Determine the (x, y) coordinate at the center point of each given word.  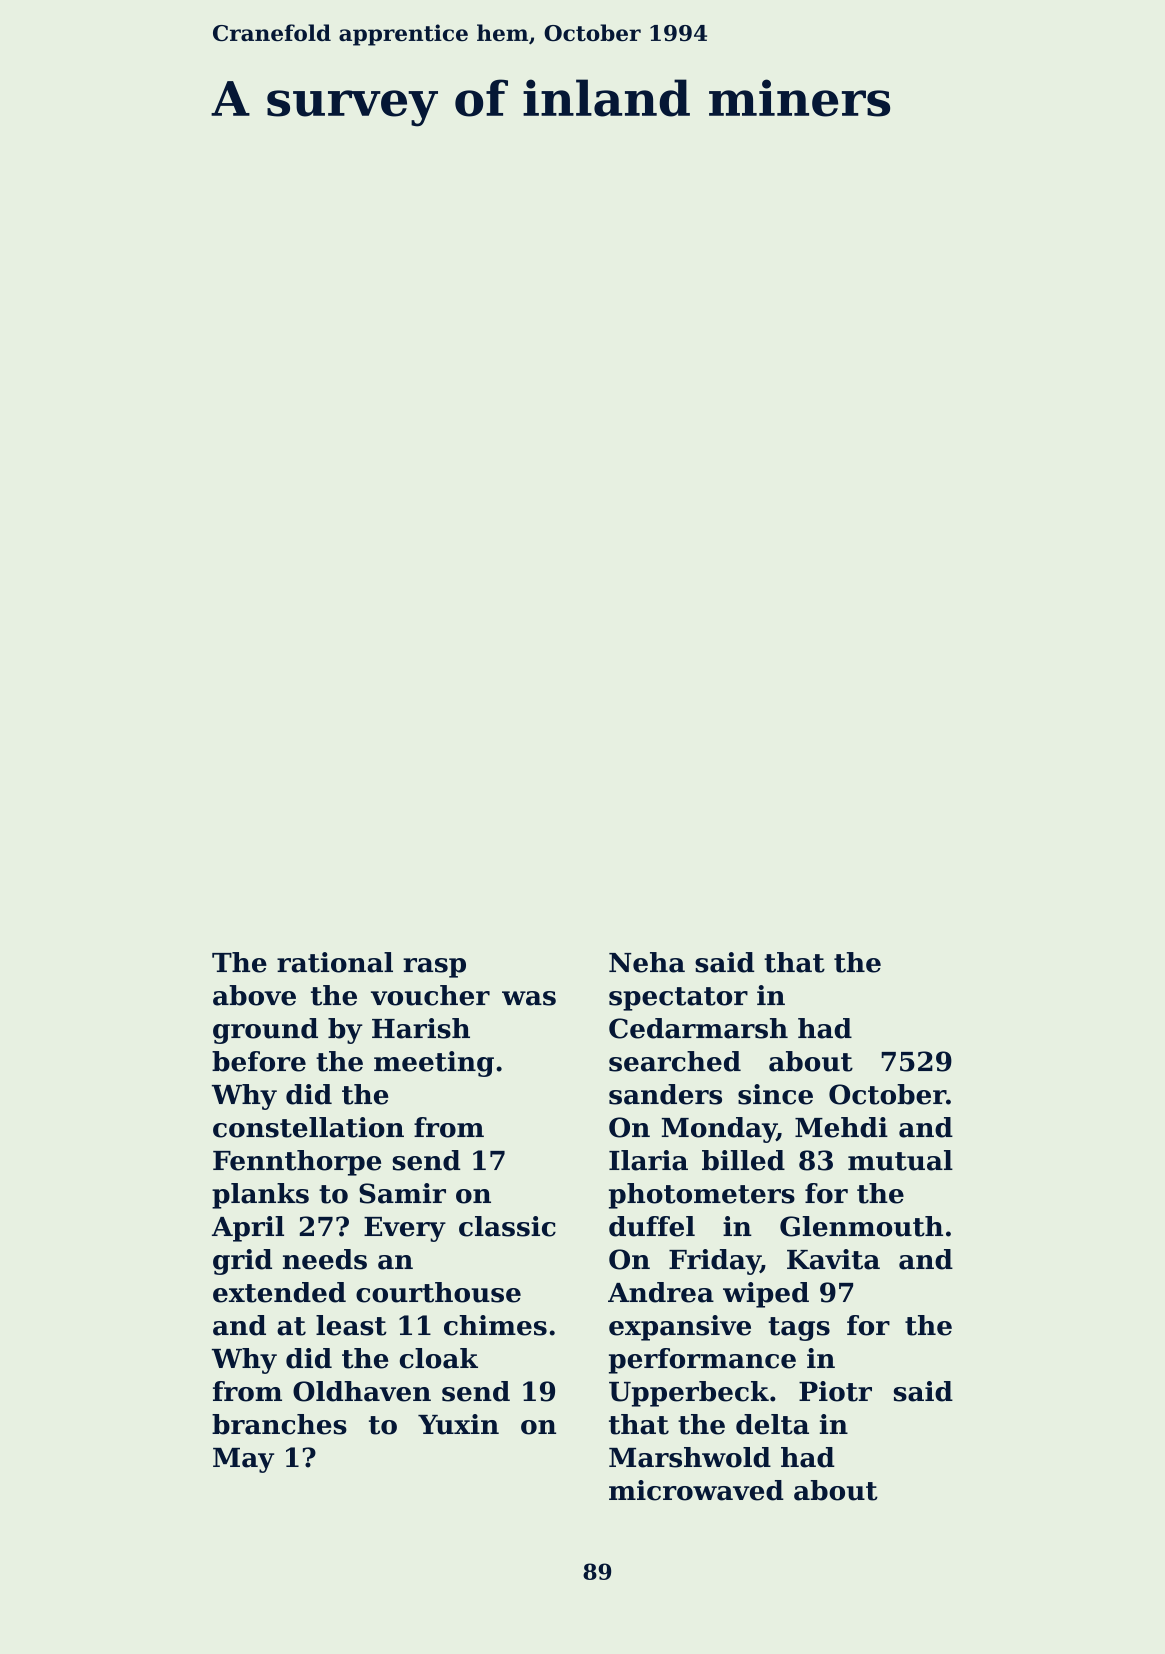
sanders (665, 1094)
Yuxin (458, 1424)
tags (799, 1329)
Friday (714, 1262)
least (351, 1325)
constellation (308, 1127)
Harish (421, 1028)
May (243, 1460)
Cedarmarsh (698, 1028)
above (254, 995)
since (775, 1094)
